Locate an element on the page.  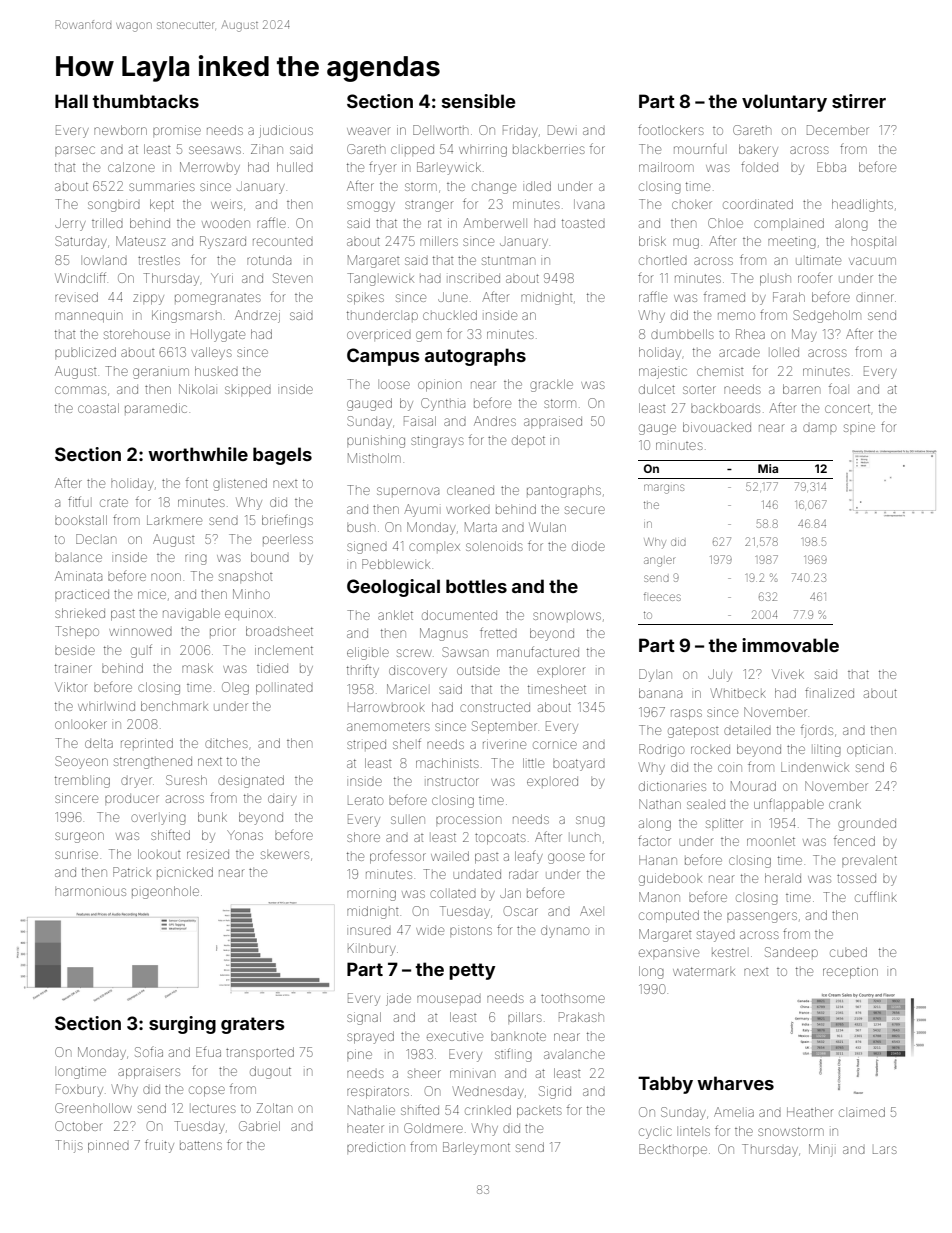
grounded is located at coordinates (867, 825).
